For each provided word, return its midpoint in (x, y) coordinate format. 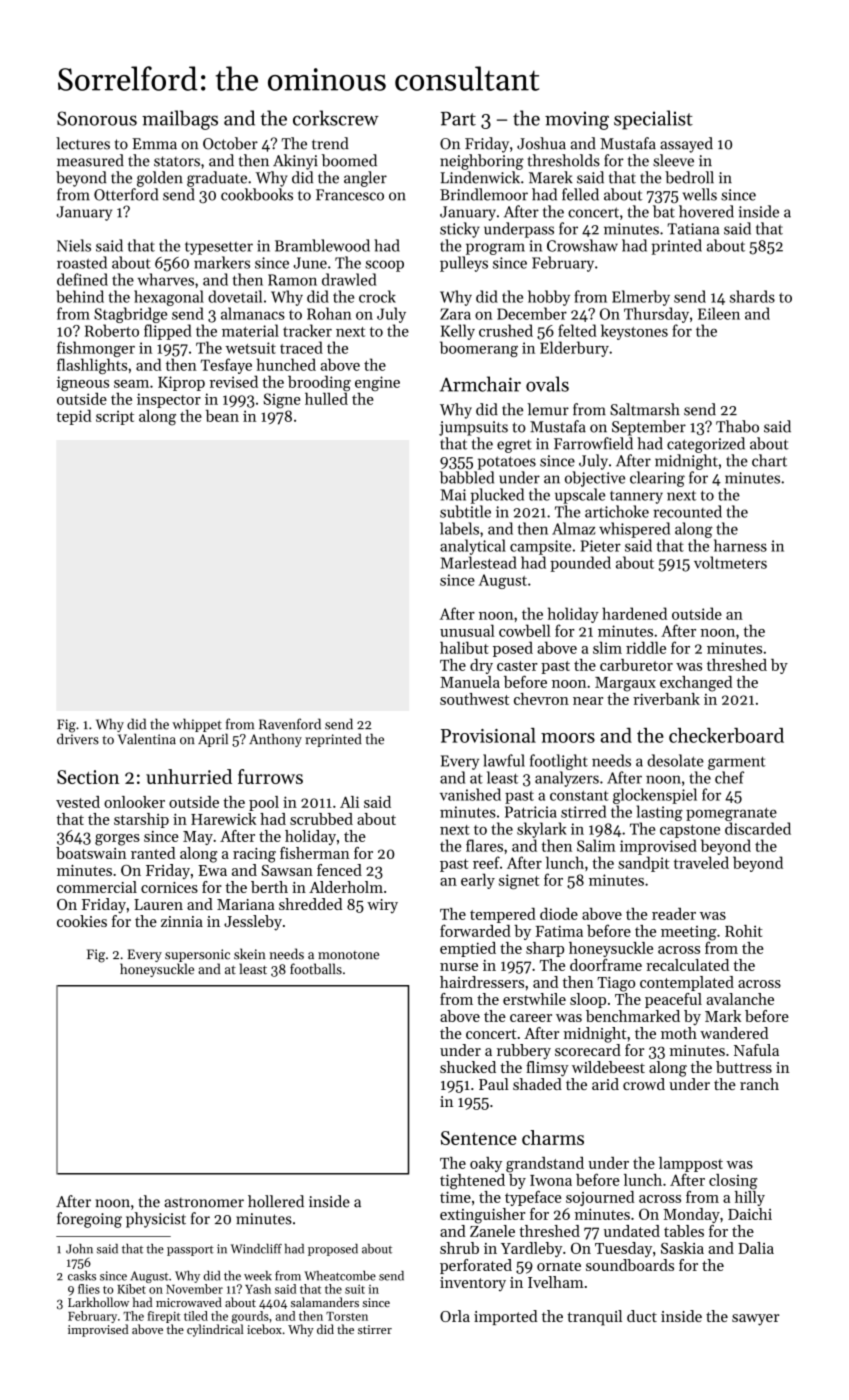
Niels (74, 245)
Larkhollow (98, 1302)
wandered (734, 1033)
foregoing (89, 1220)
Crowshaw (582, 245)
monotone (348, 955)
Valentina (147, 739)
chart (769, 460)
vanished (470, 794)
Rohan (329, 313)
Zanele (492, 1231)
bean (222, 416)
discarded (758, 828)
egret (514, 446)
